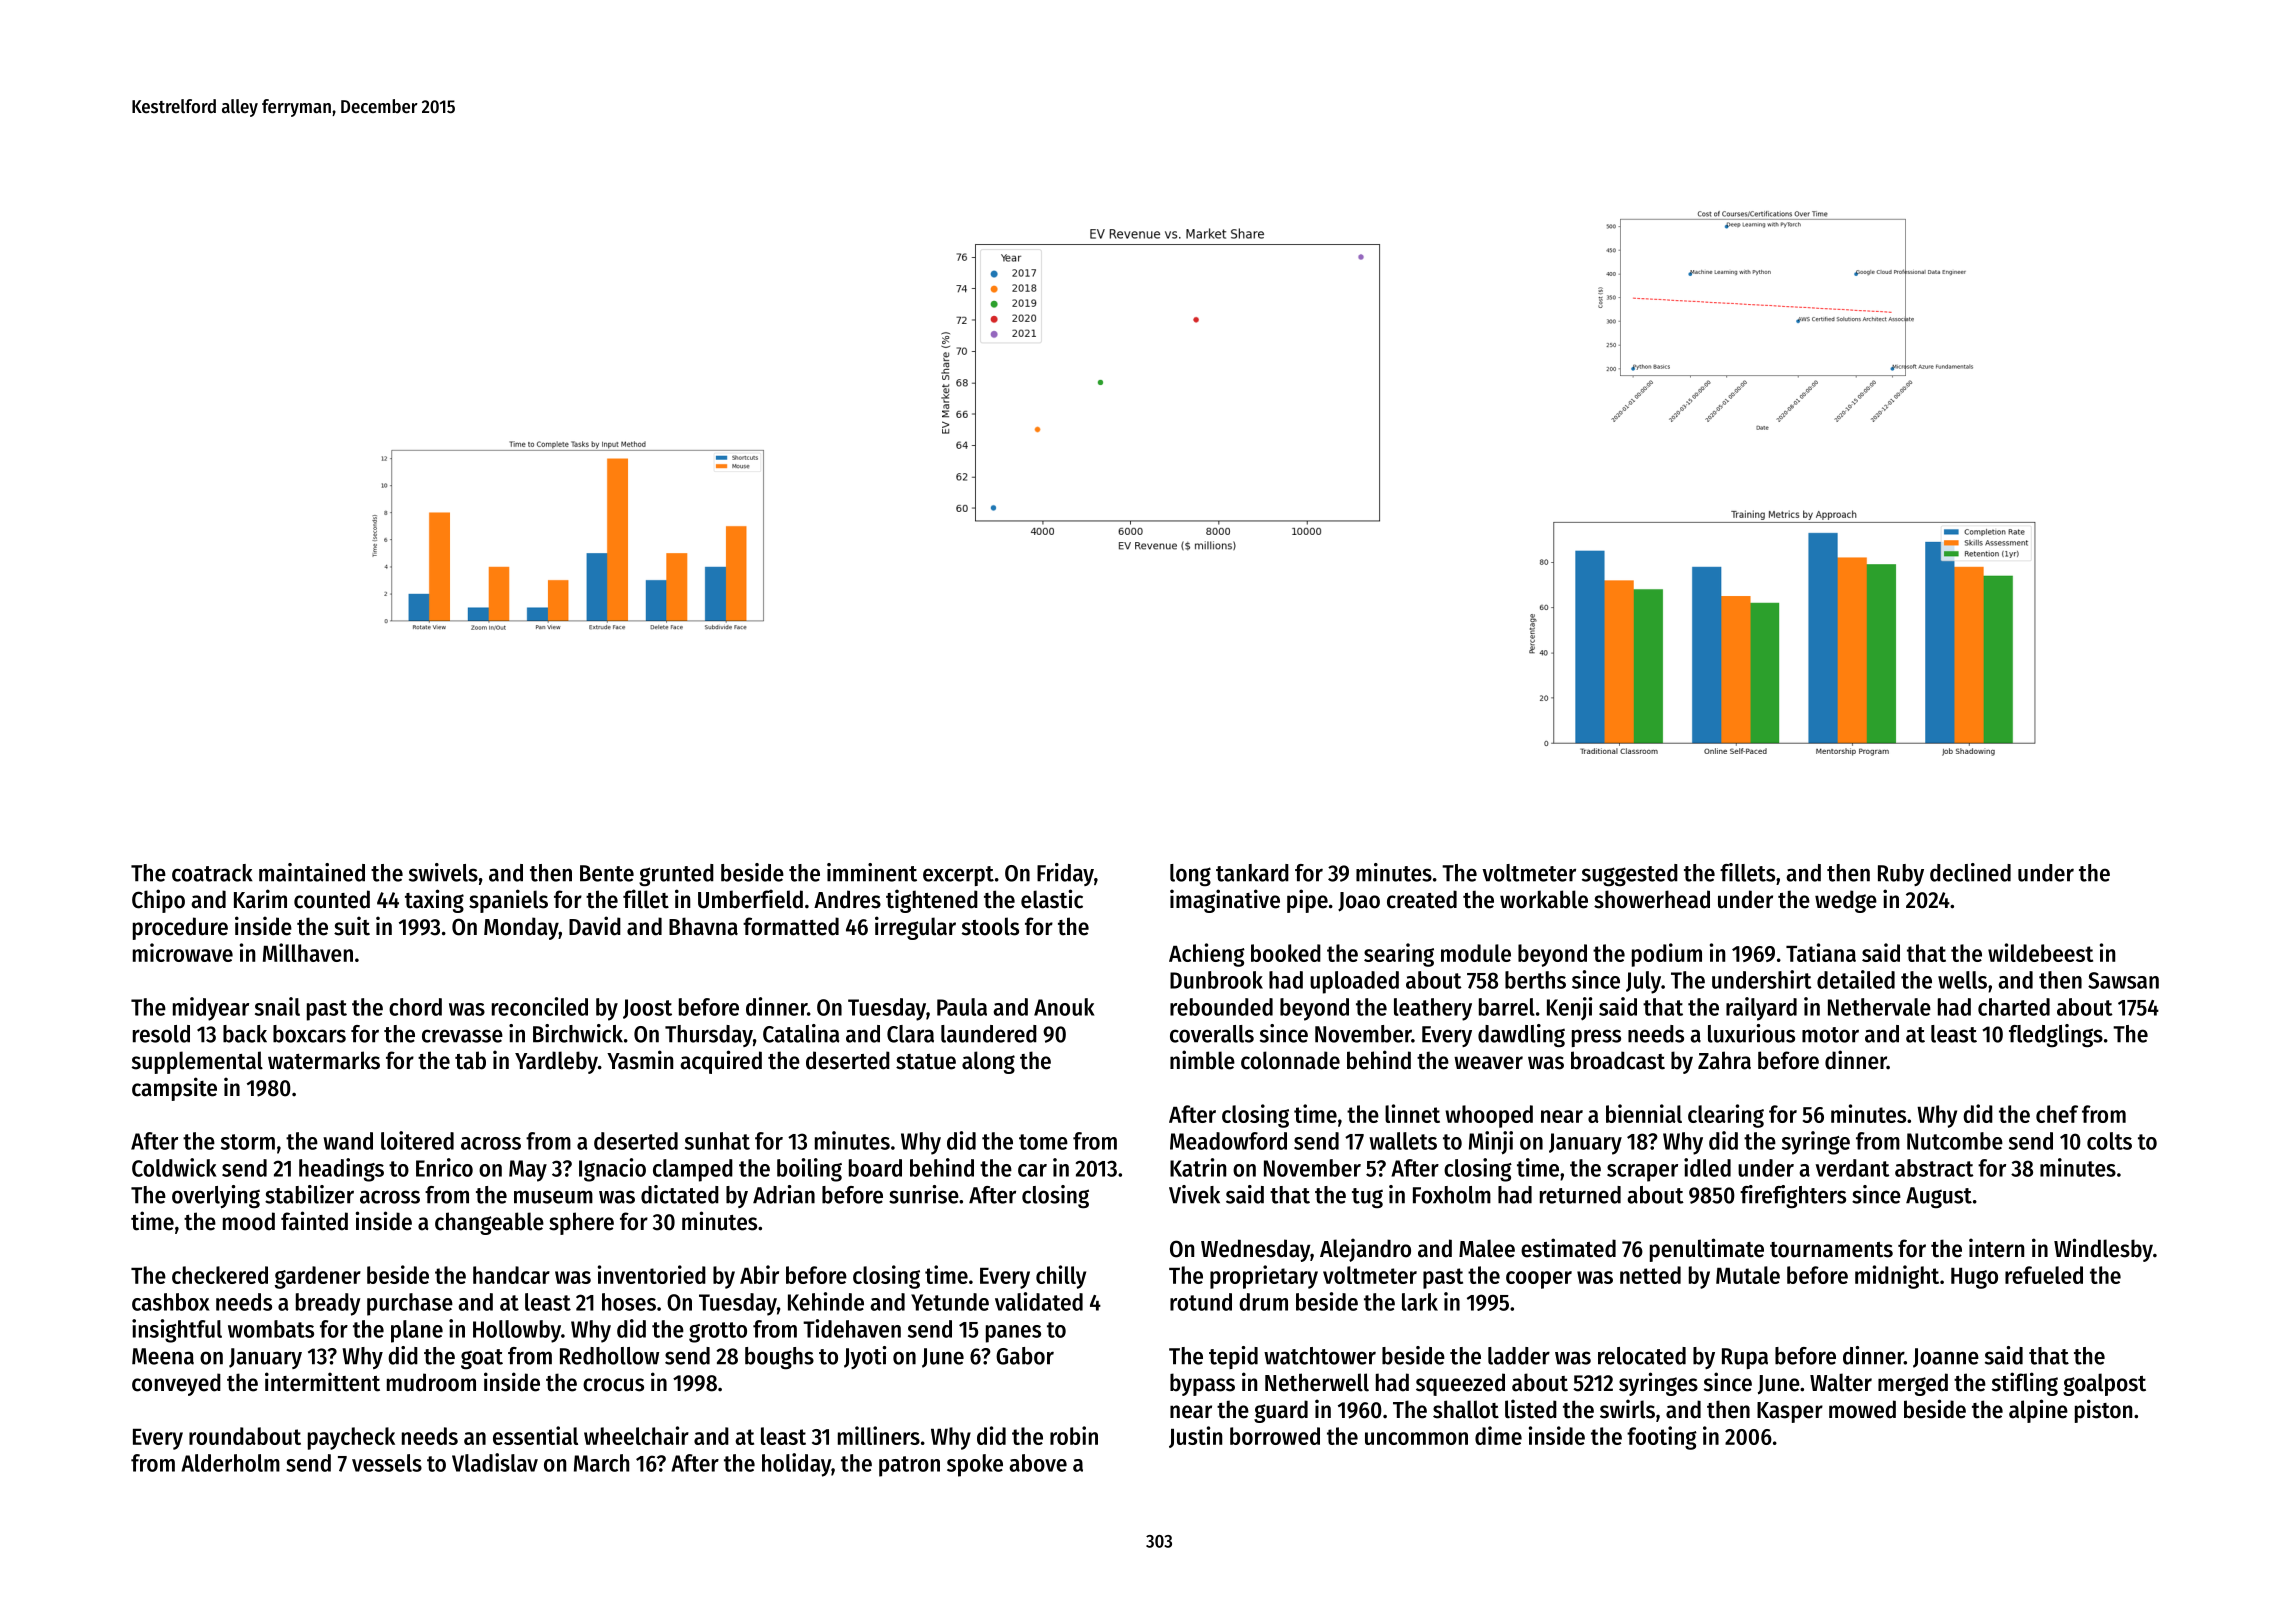  What do you see at coordinates (230, 1463) in the screenshot?
I see `Alderholm` at bounding box center [230, 1463].
